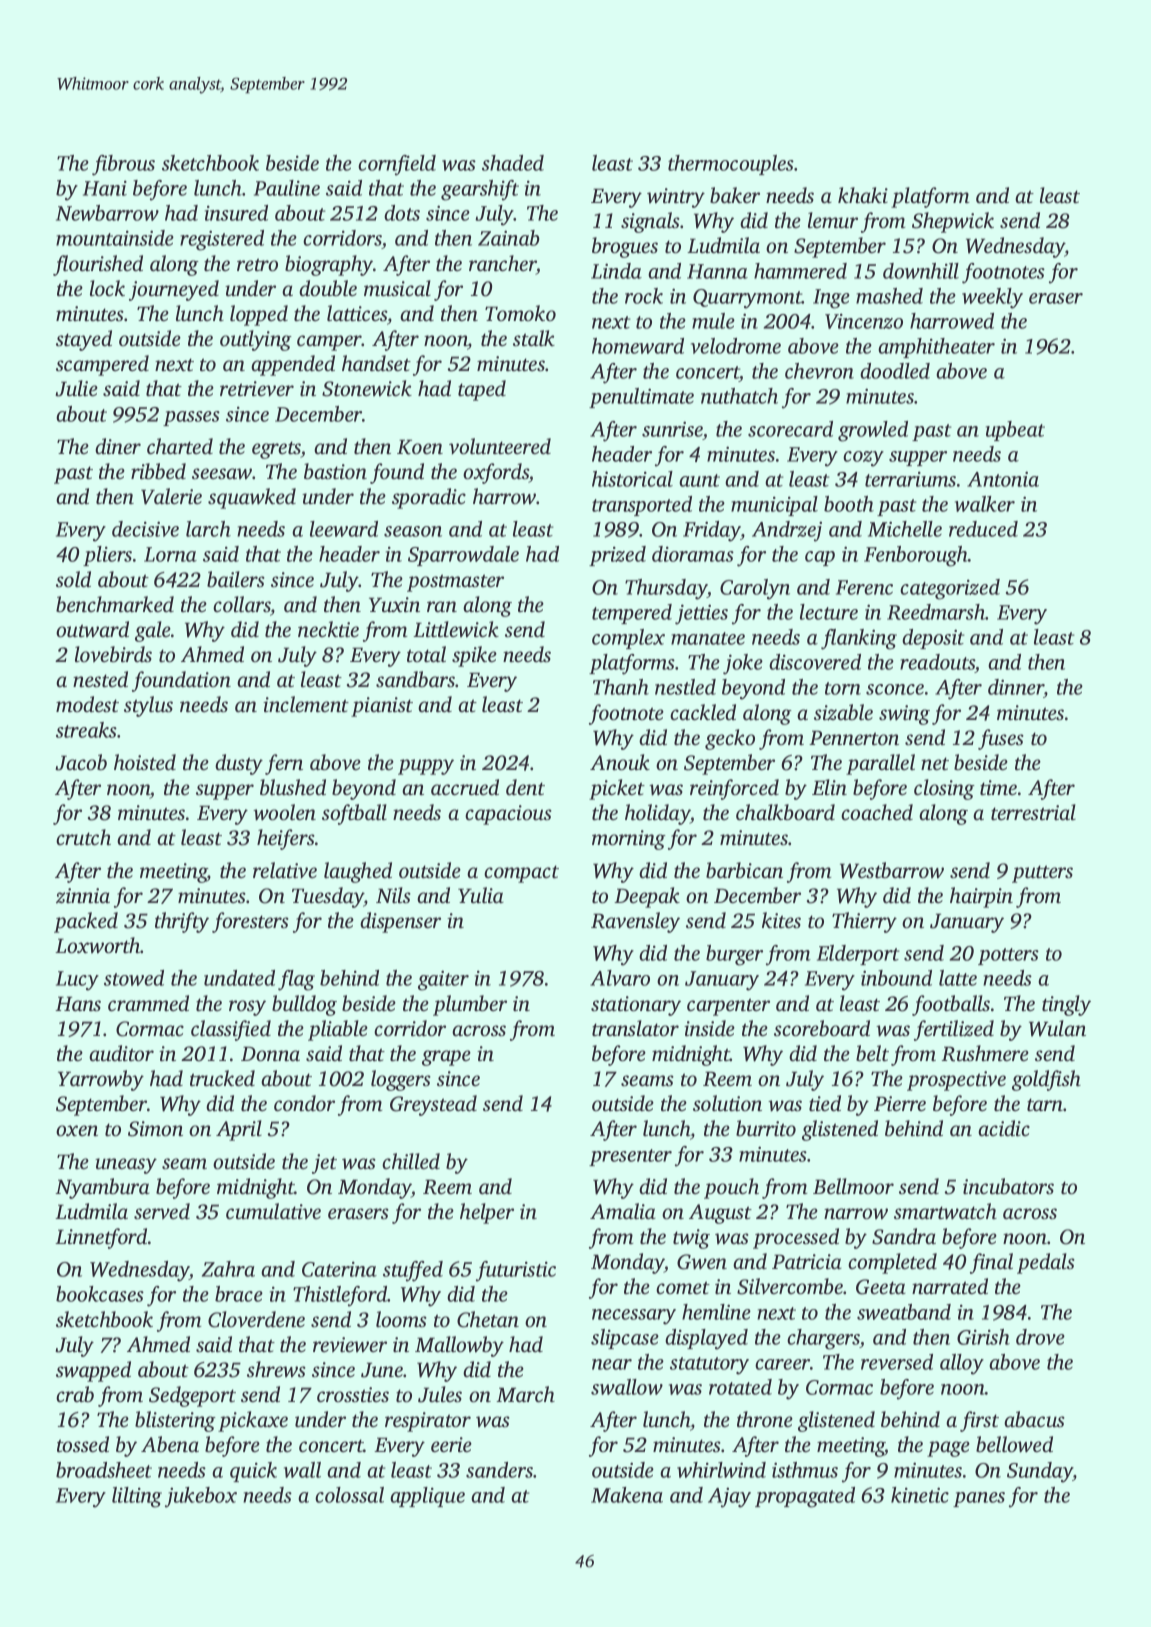 Image resolution: width=1151 pixels, height=1627 pixels. Describe the element at coordinates (228, 1269) in the screenshot. I see `Zahra` at that location.
